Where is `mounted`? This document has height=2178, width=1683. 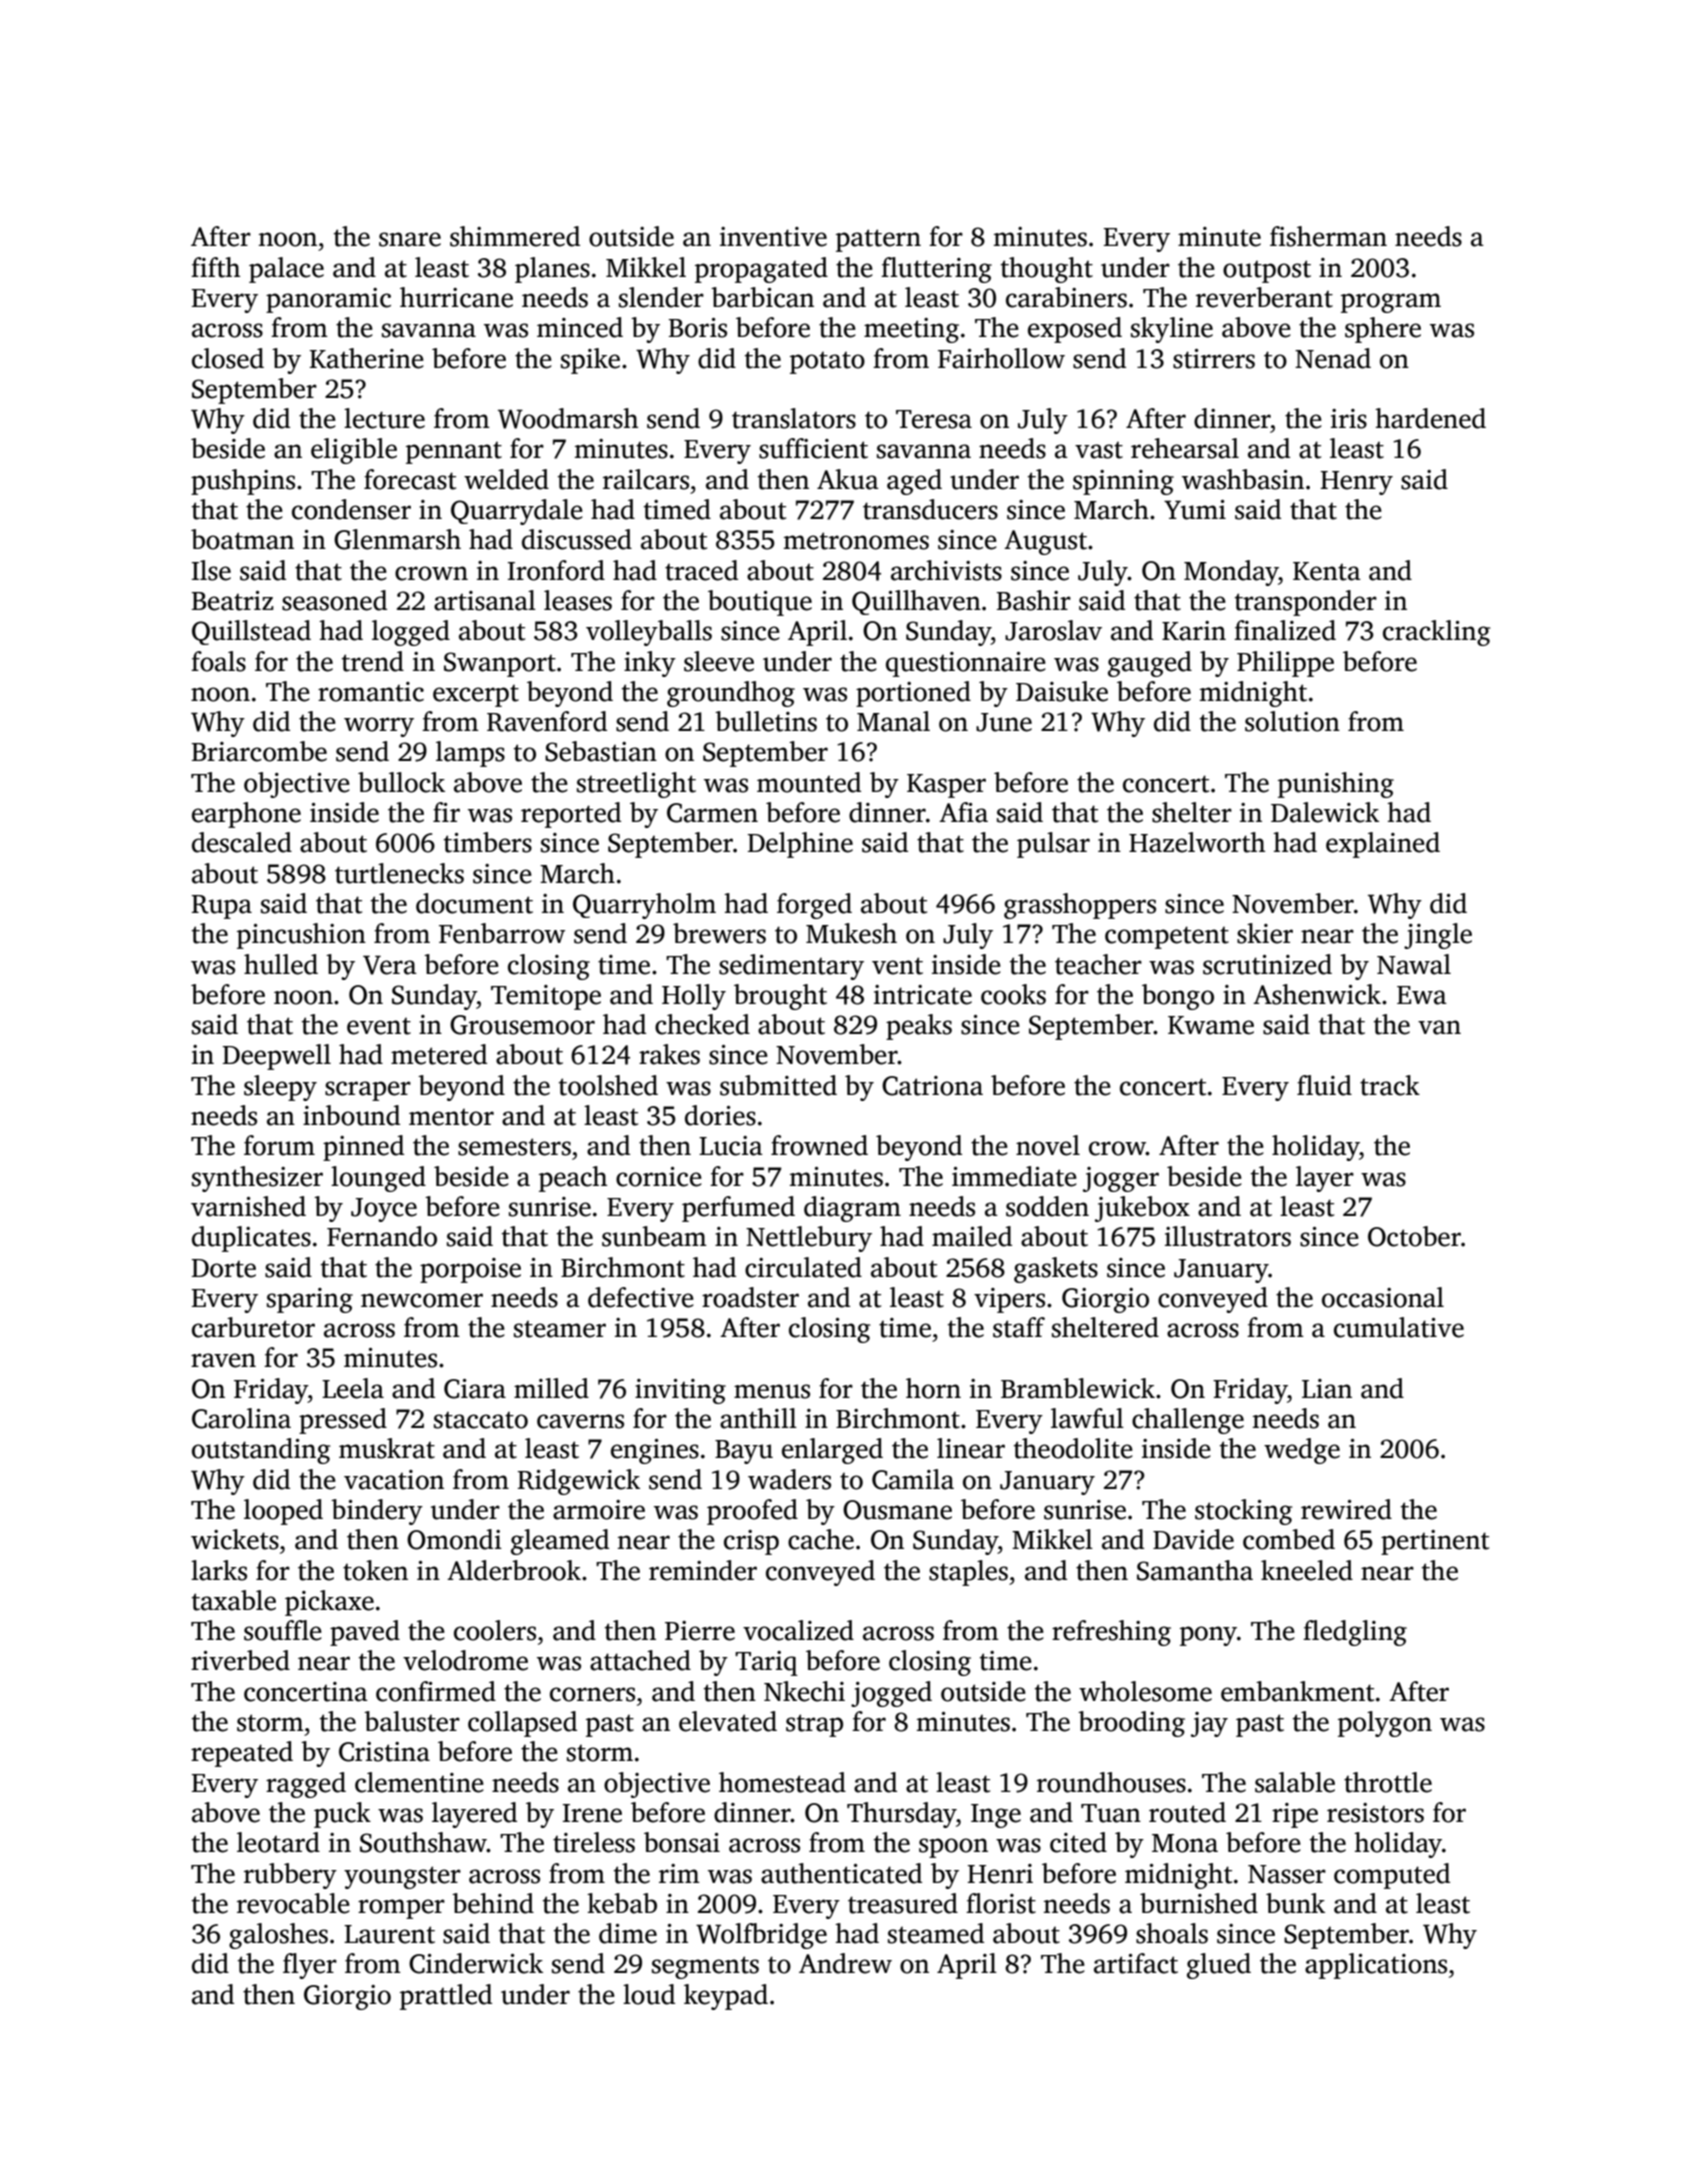
mounted is located at coordinates (809, 782).
